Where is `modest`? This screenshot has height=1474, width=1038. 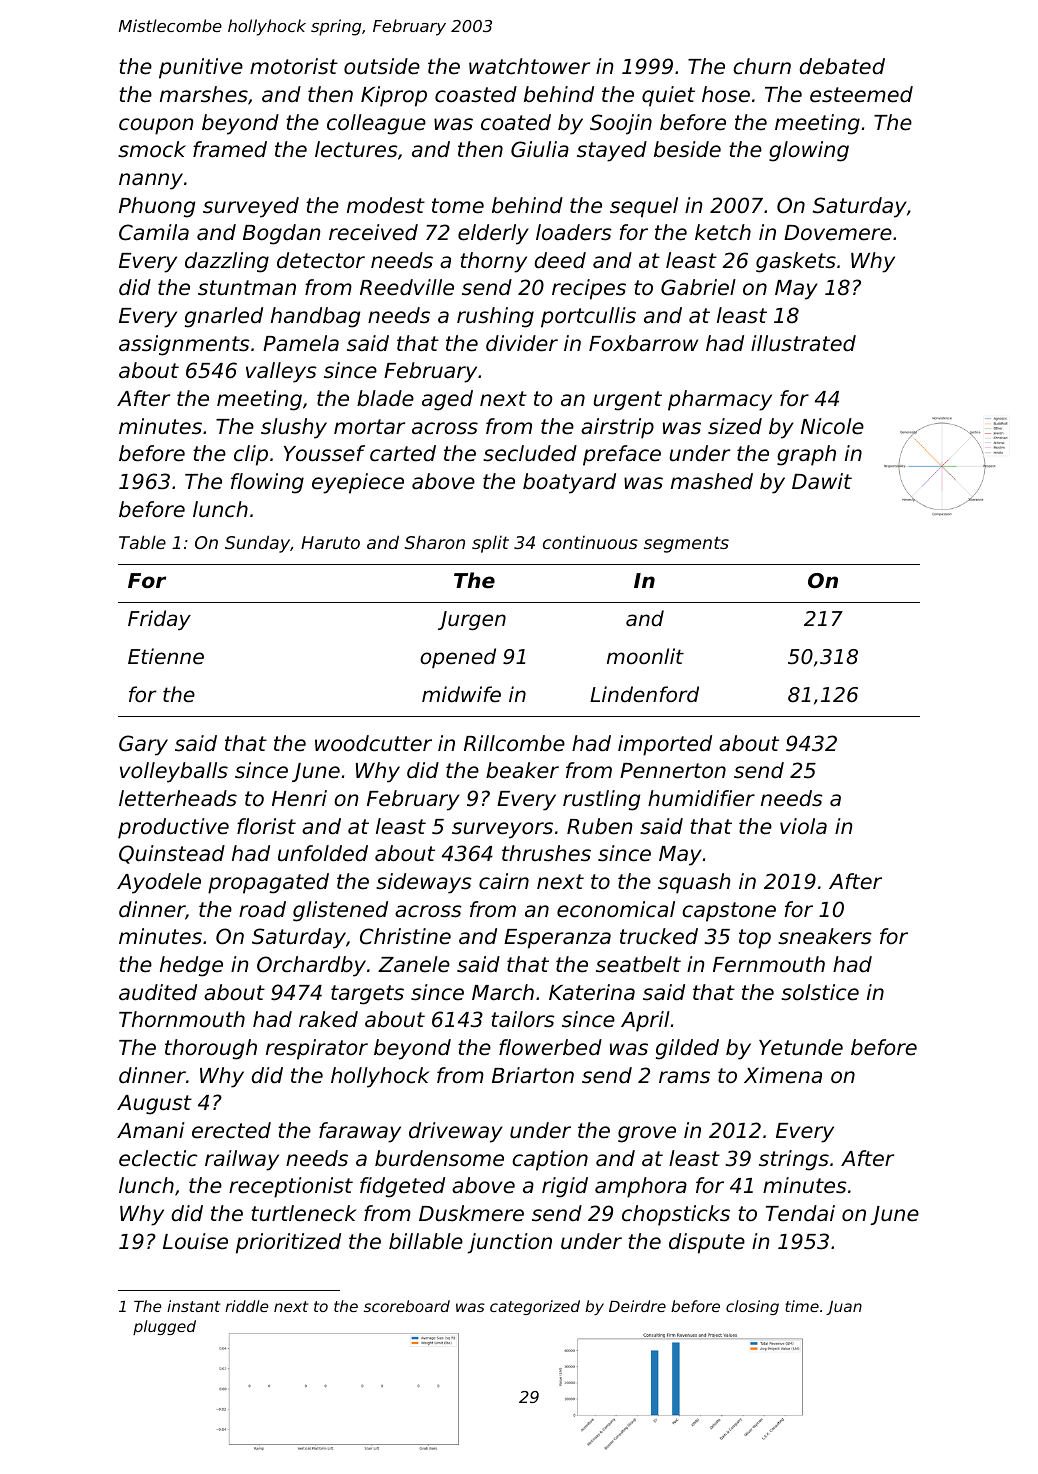
modest is located at coordinates (386, 205).
